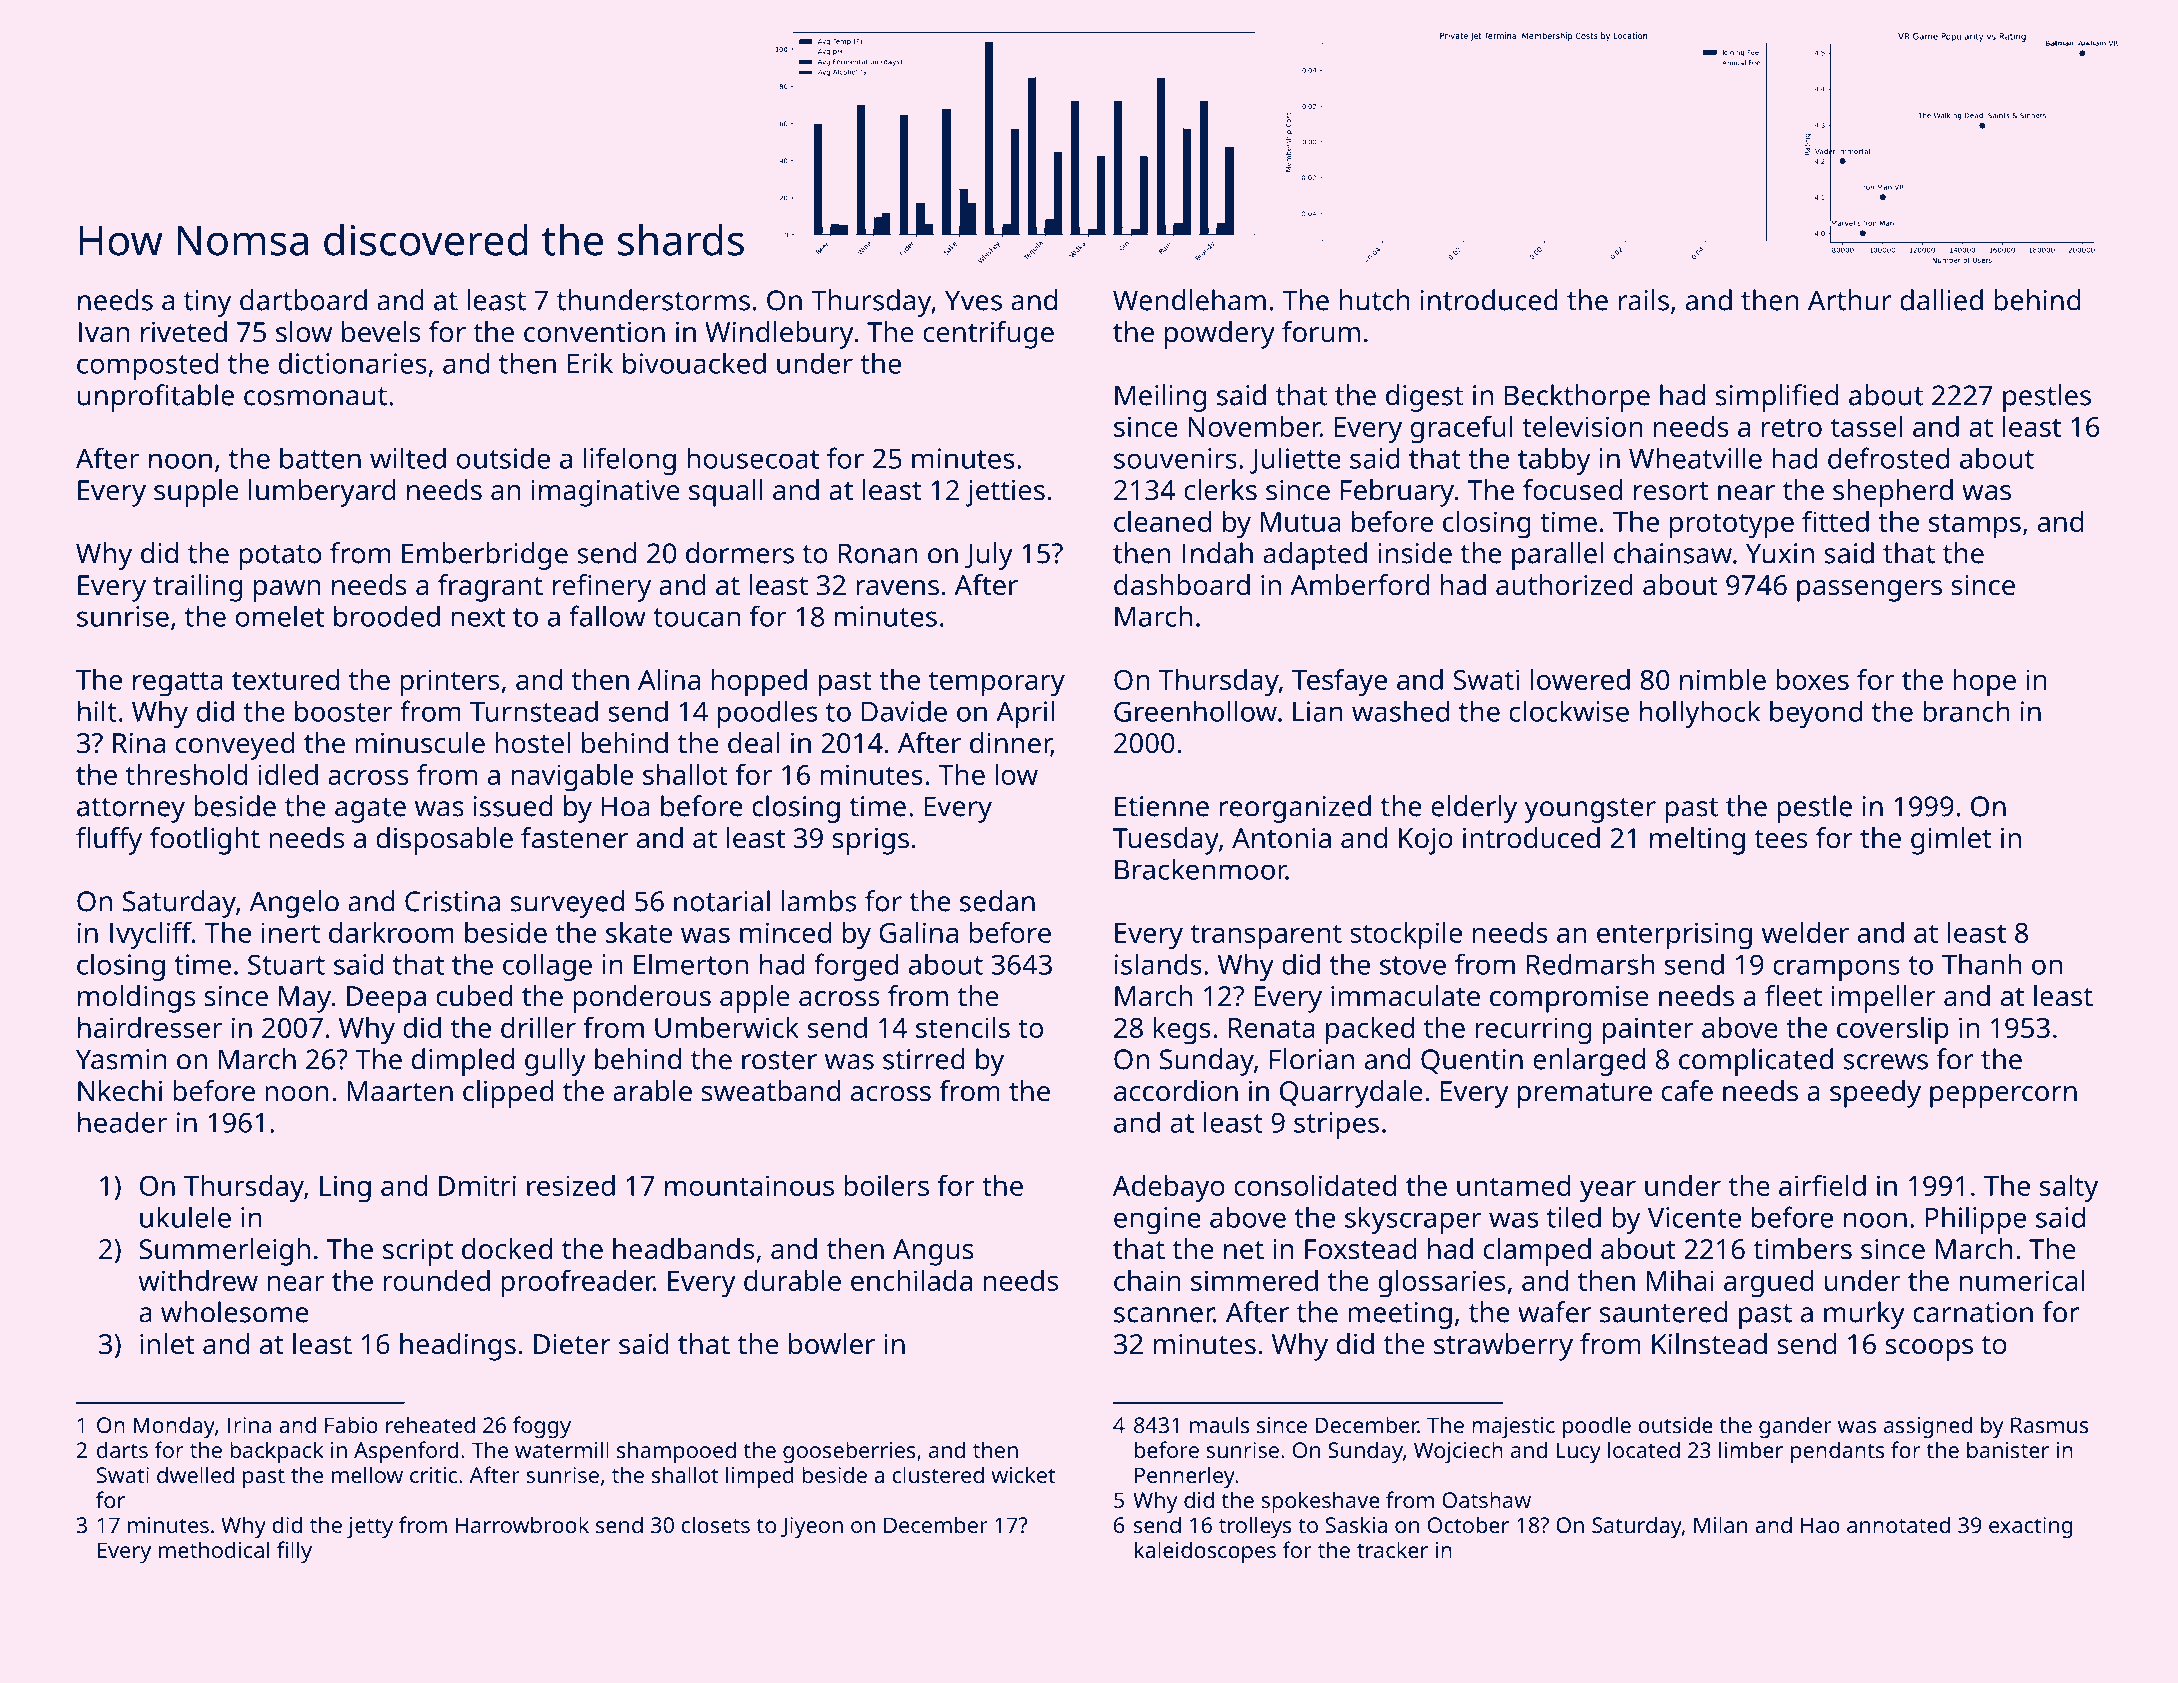 This screenshot has width=2178, height=1683. Describe the element at coordinates (1941, 300) in the screenshot. I see `dallied` at that location.
